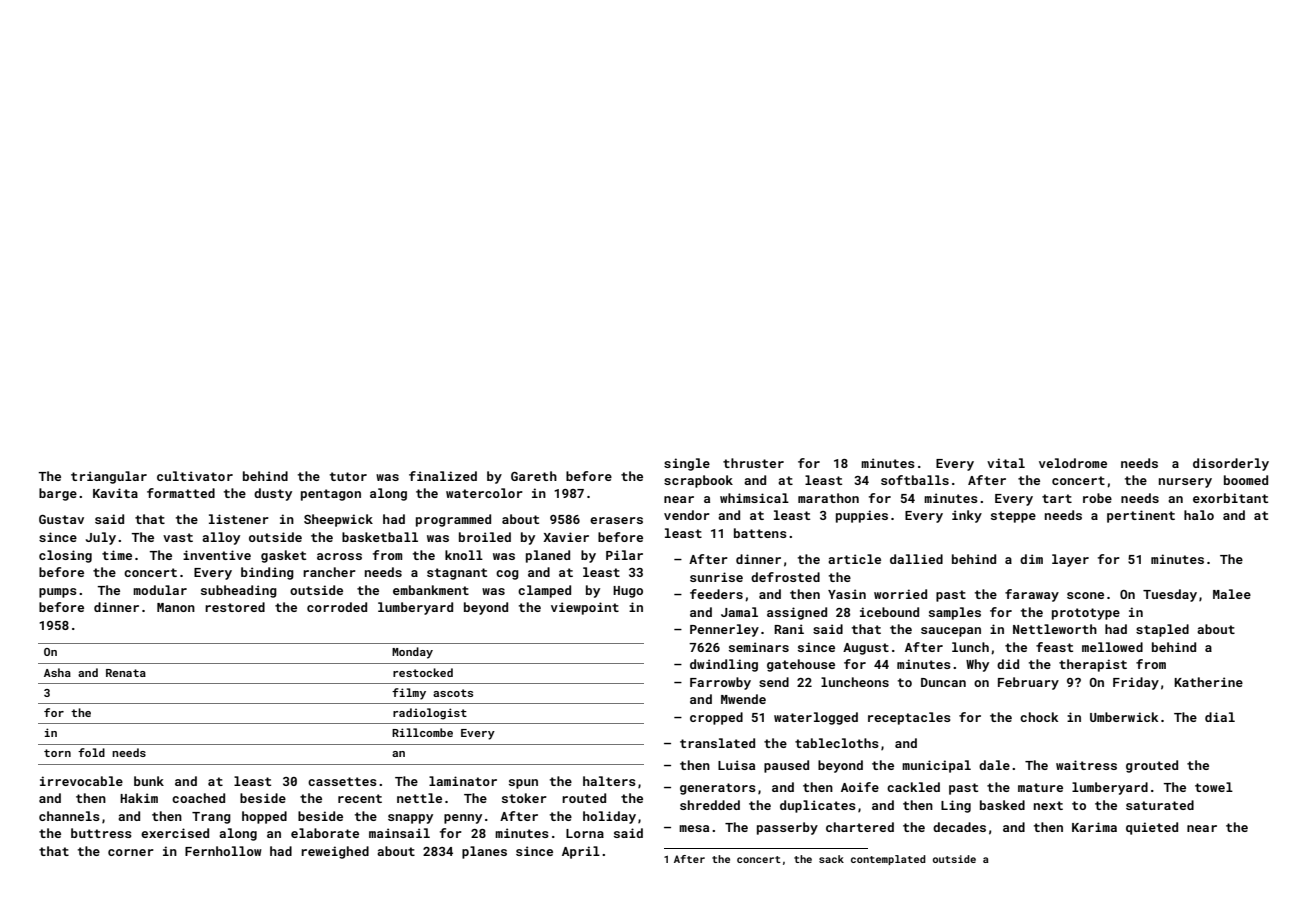 The height and width of the screenshot is (924, 1308). What do you see at coordinates (57, 753) in the screenshot?
I see `torn` at bounding box center [57, 753].
